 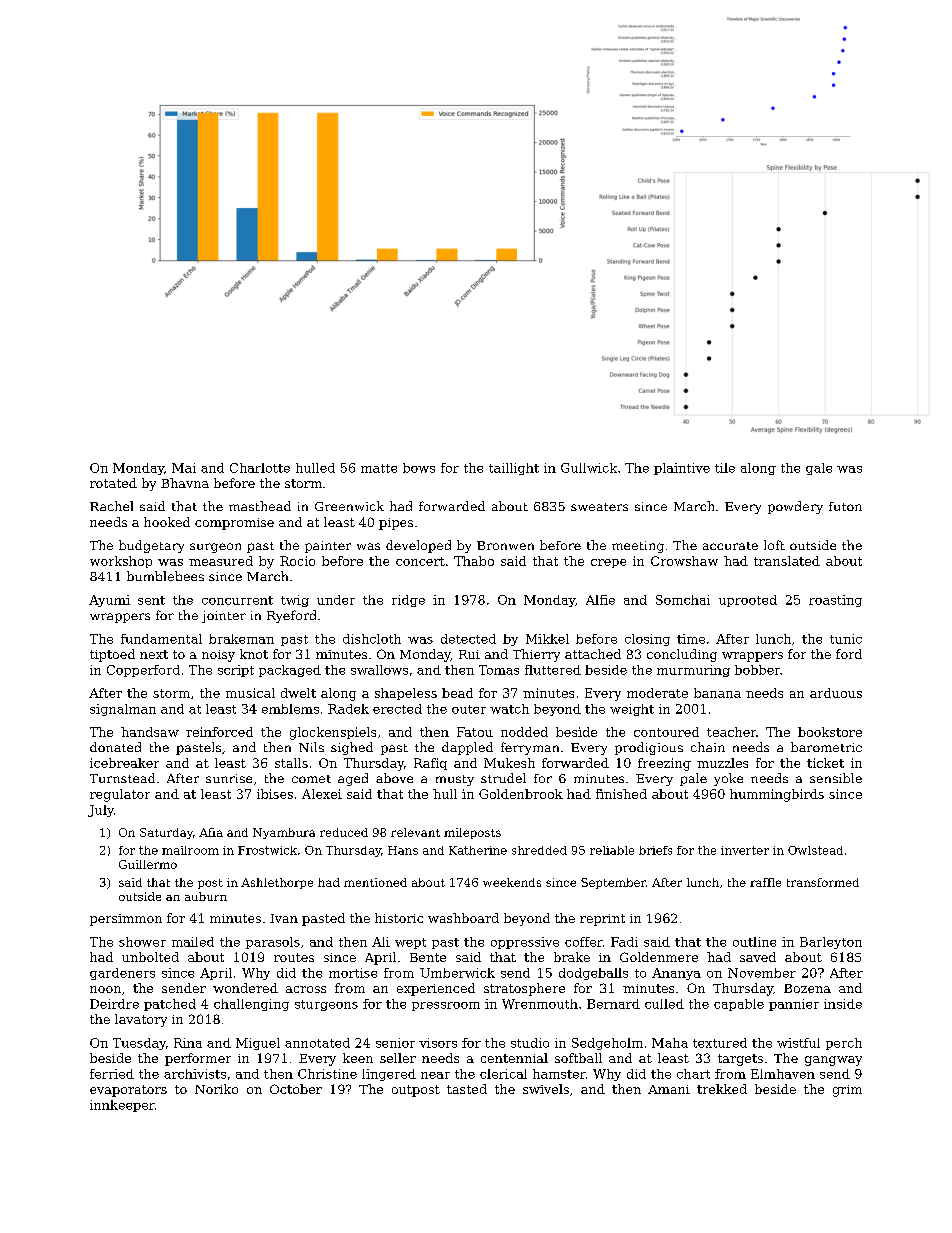 What do you see at coordinates (109, 601) in the image?
I see `Ayumi` at bounding box center [109, 601].
